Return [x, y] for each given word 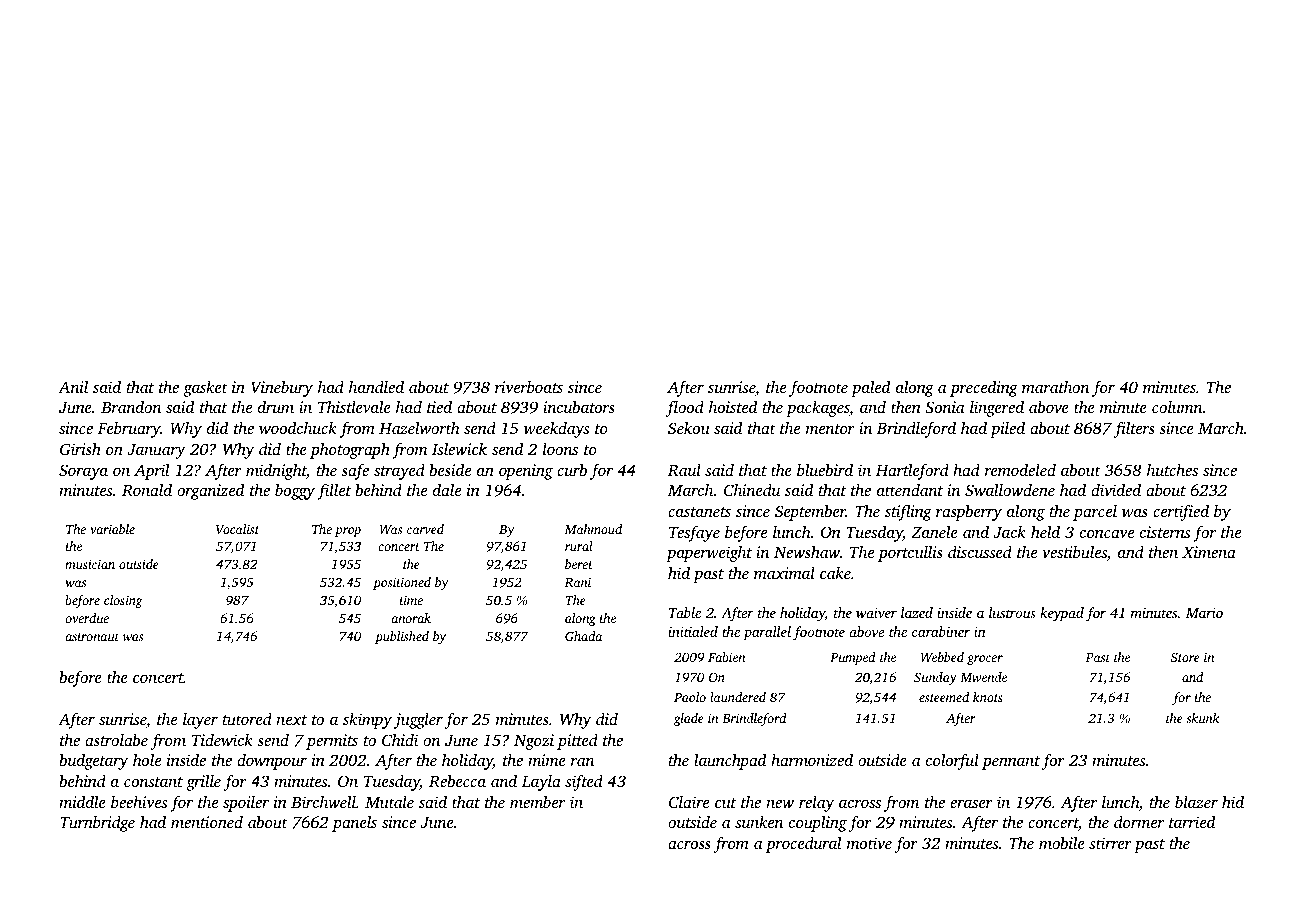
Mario [1204, 613]
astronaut [92, 637]
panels [354, 823]
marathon [1055, 387]
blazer [1196, 801]
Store [1185, 657]
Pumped [853, 658]
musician [90, 564]
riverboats [529, 387]
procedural [803, 844]
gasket [205, 389]
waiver [876, 613]
